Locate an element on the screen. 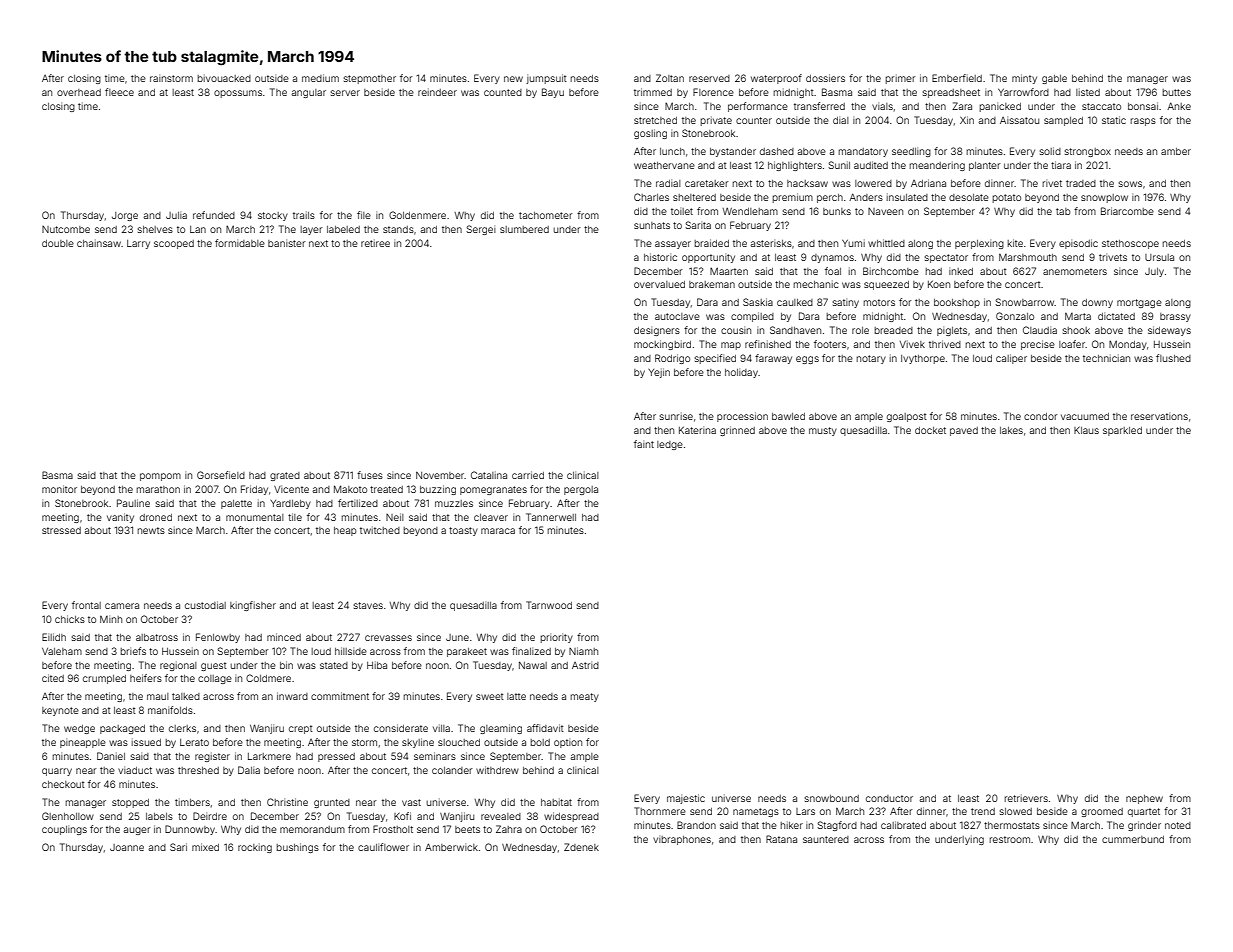  bivouacked is located at coordinates (224, 78).
